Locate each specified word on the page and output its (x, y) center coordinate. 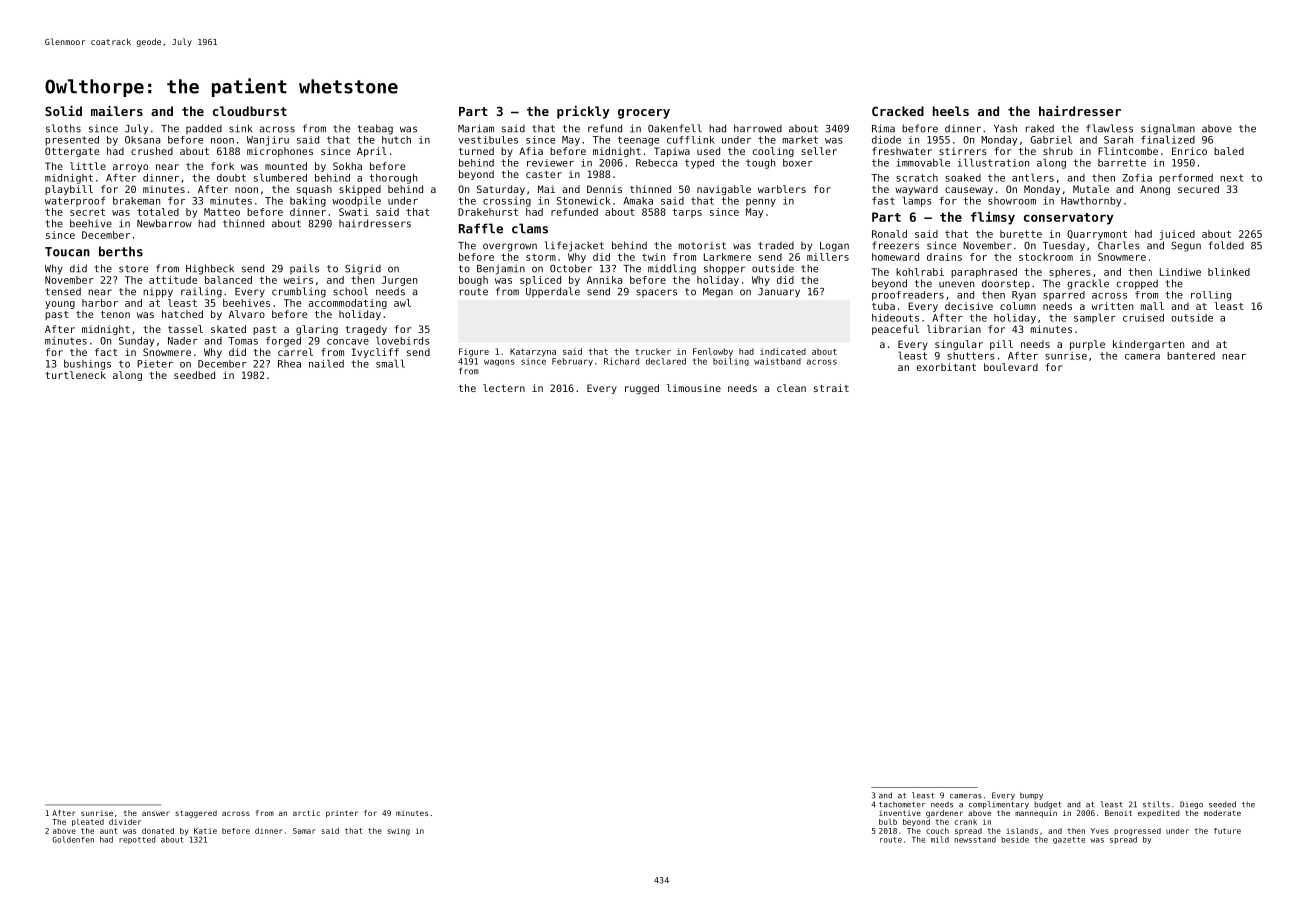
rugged (642, 389)
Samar (304, 831)
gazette (1069, 840)
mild (940, 839)
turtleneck (75, 375)
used (708, 151)
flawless (1109, 128)
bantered (1191, 356)
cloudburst (250, 111)
